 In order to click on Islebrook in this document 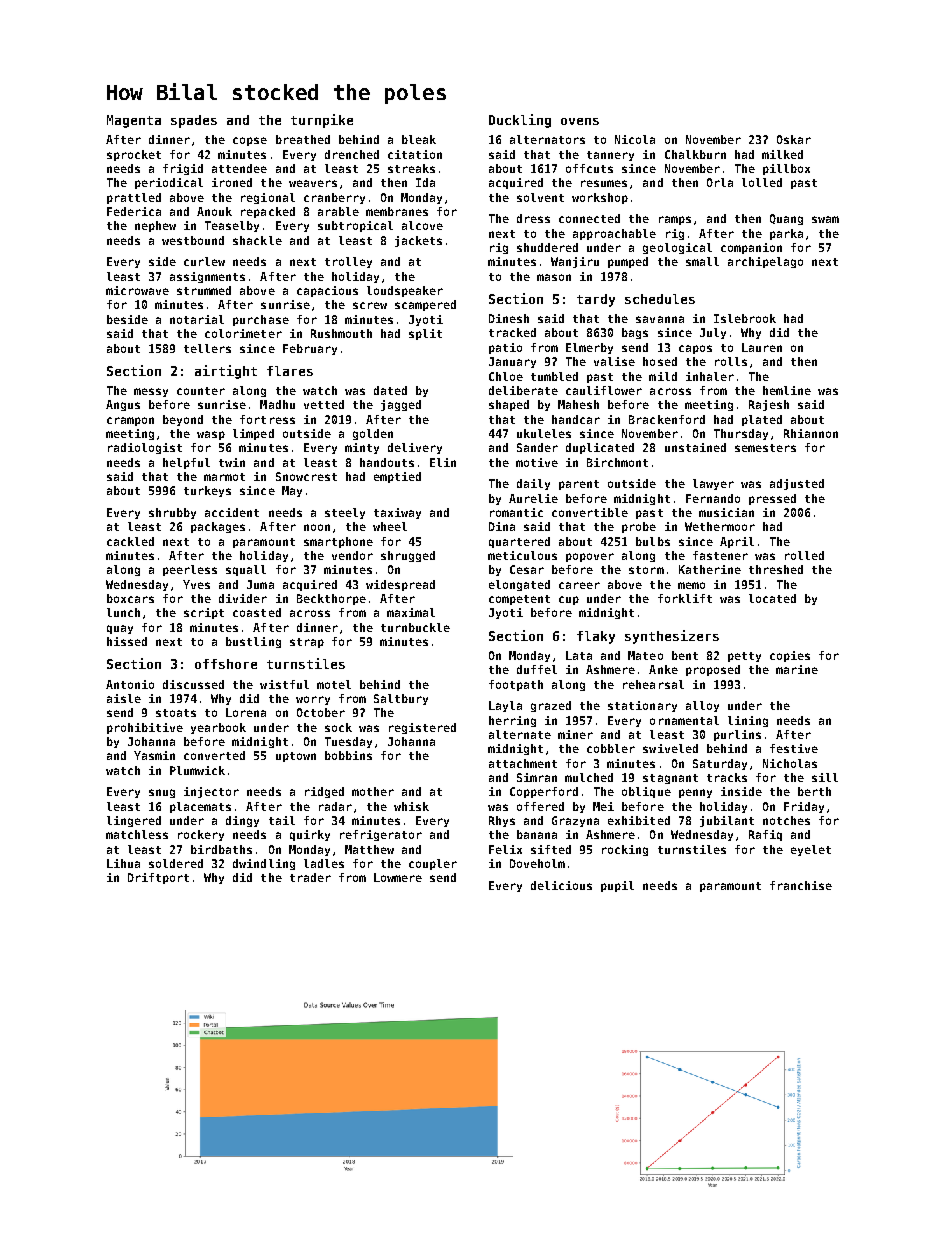, I will do `click(745, 318)`.
